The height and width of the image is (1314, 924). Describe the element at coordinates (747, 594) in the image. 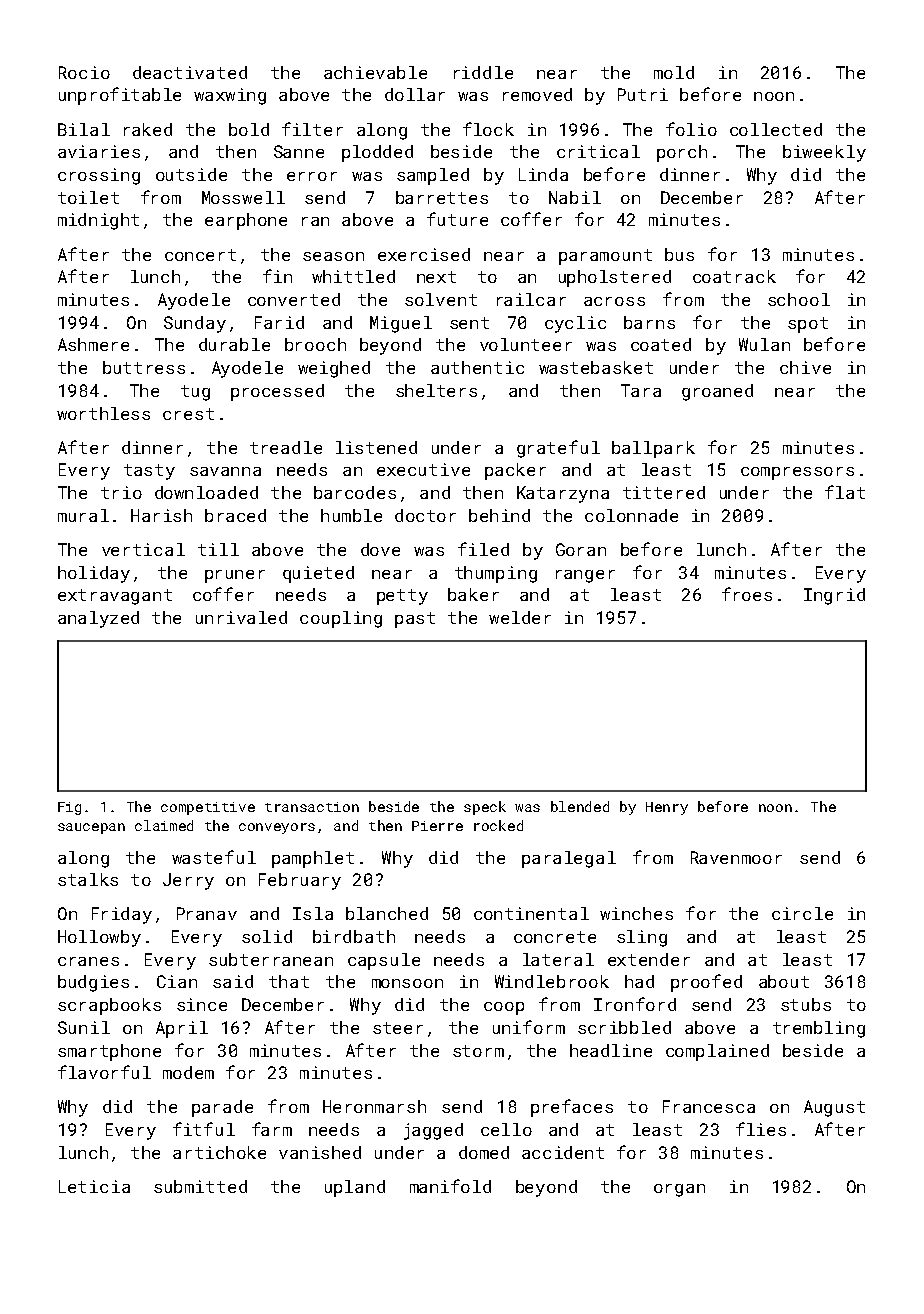

I see `froes` at that location.
